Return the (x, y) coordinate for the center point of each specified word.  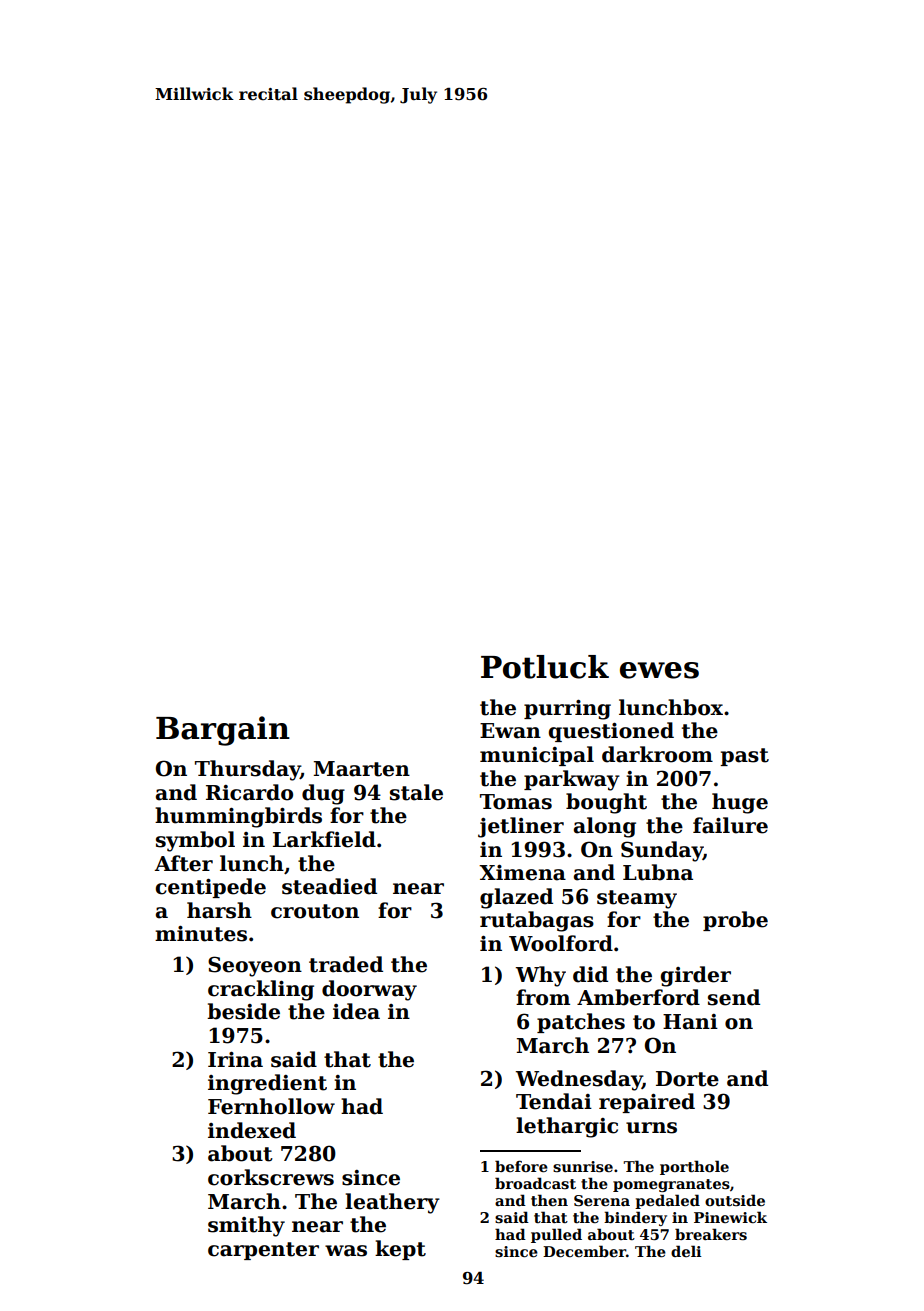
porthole (694, 1167)
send (734, 997)
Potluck (545, 667)
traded (346, 964)
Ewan (510, 731)
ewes (659, 670)
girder (696, 976)
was (346, 1251)
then (549, 1200)
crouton (315, 911)
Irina (235, 1060)
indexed (252, 1130)
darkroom (657, 754)
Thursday (247, 770)
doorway (369, 990)
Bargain (223, 731)
